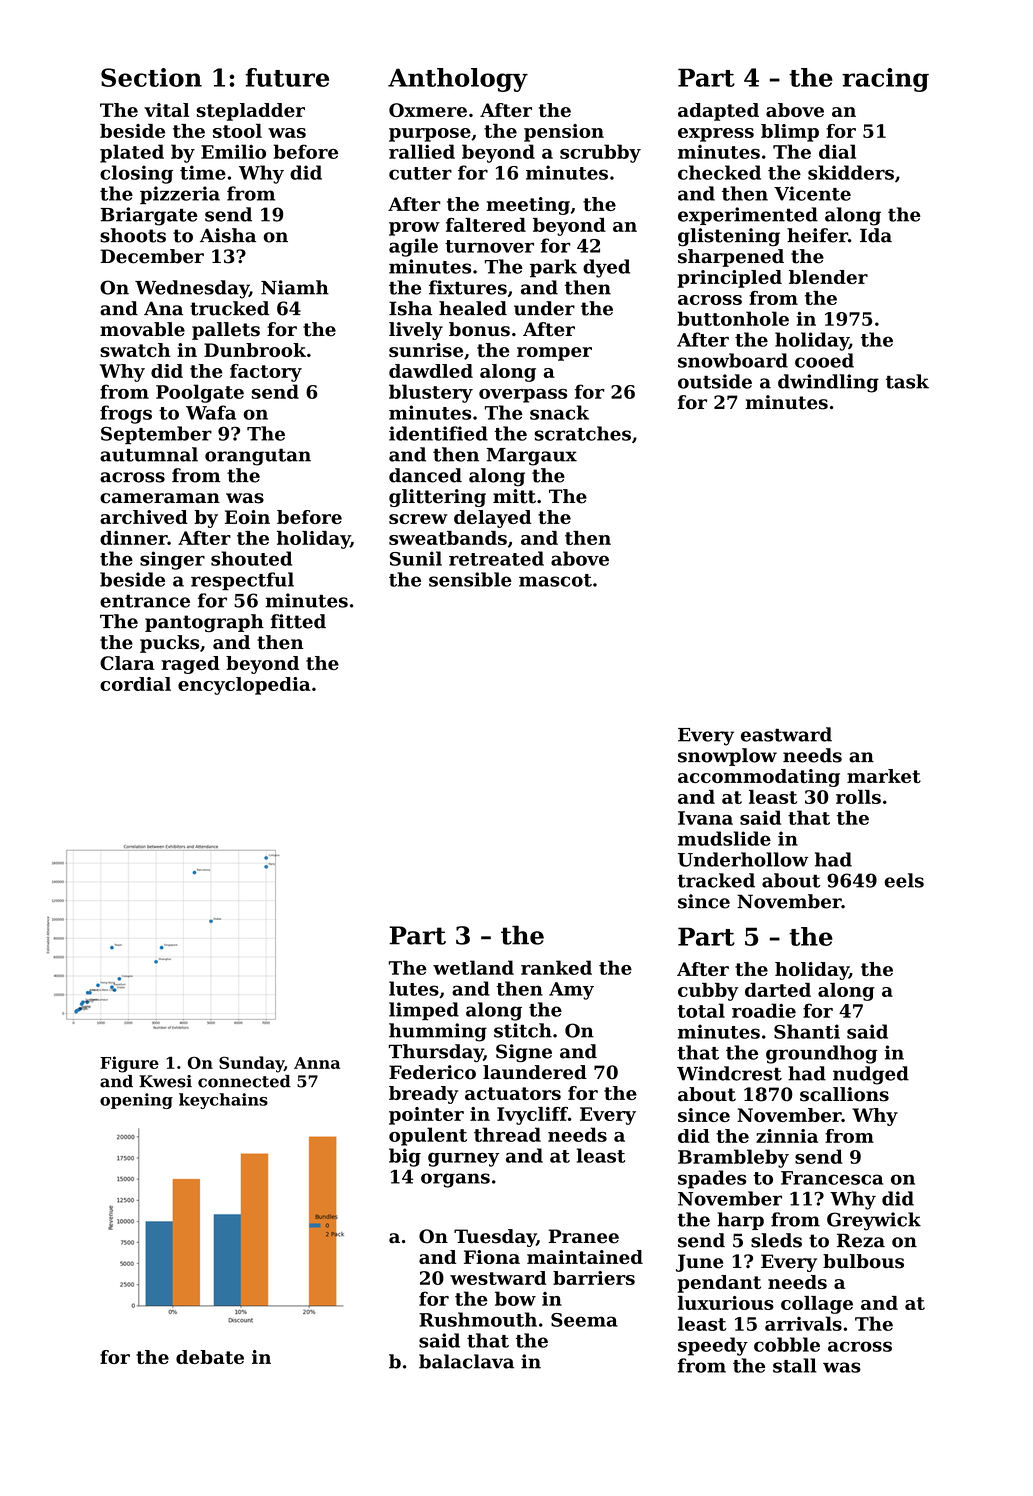  What do you see at coordinates (251, 112) in the screenshot?
I see `stepladder` at bounding box center [251, 112].
